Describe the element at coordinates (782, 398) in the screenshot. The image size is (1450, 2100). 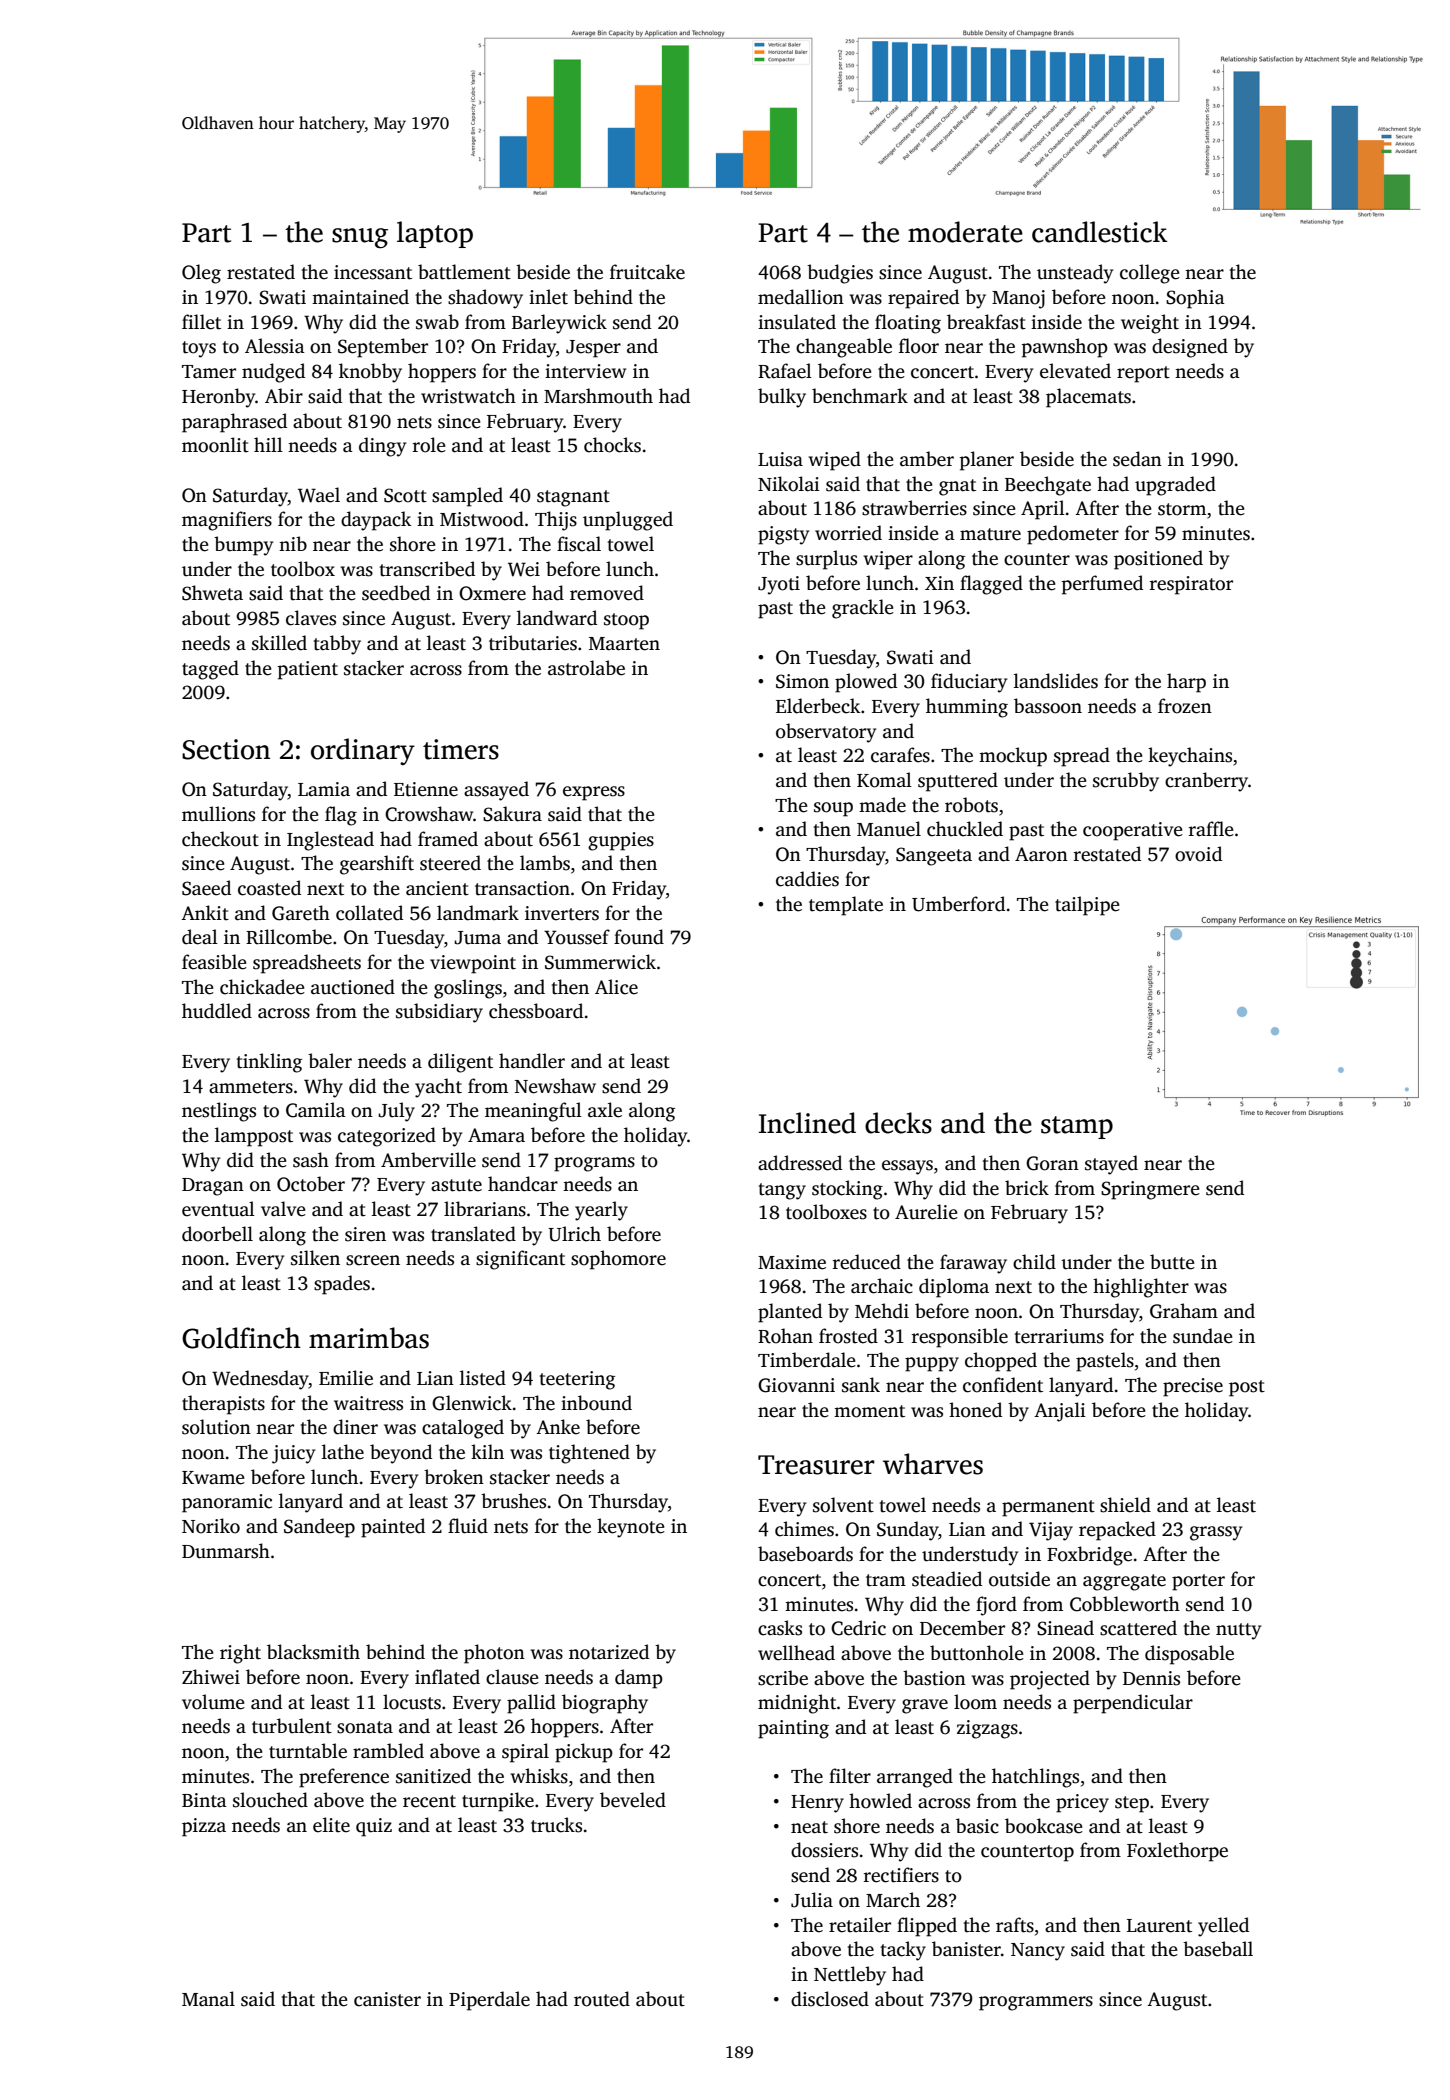
I see `bulky` at that location.
